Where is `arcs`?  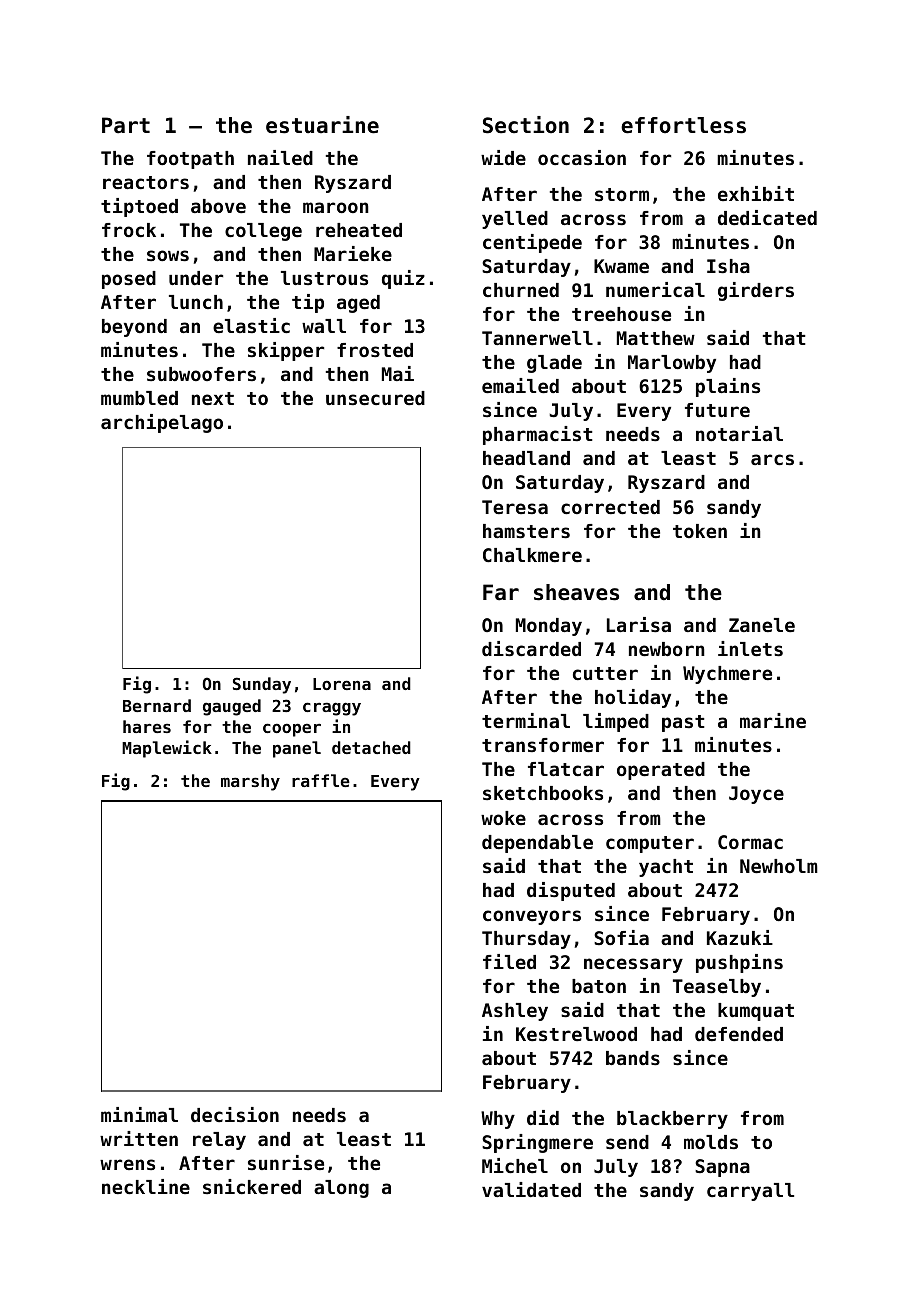 arcs is located at coordinates (772, 459).
